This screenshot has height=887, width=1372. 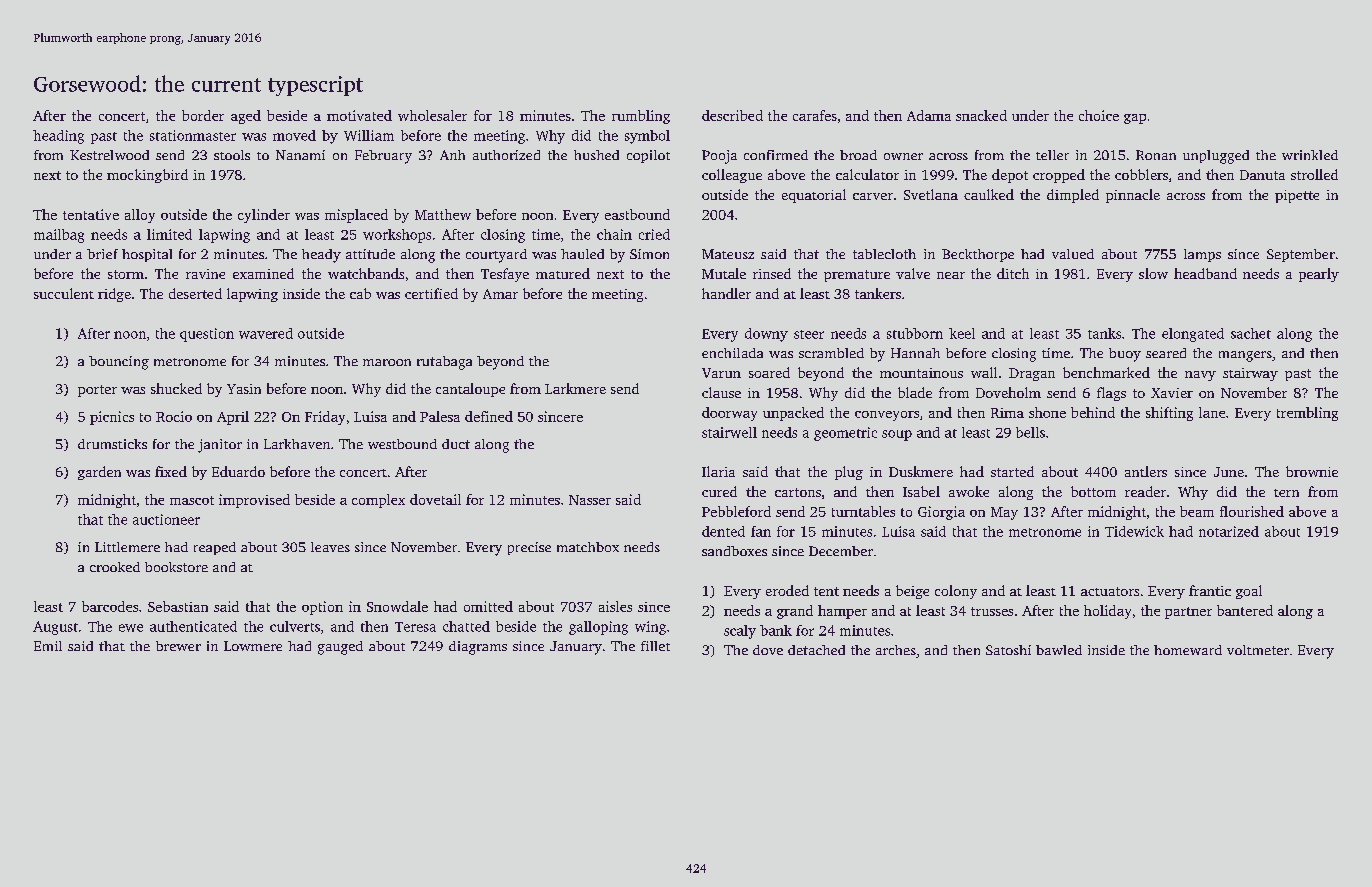 What do you see at coordinates (776, 630) in the screenshot?
I see `bank` at bounding box center [776, 630].
